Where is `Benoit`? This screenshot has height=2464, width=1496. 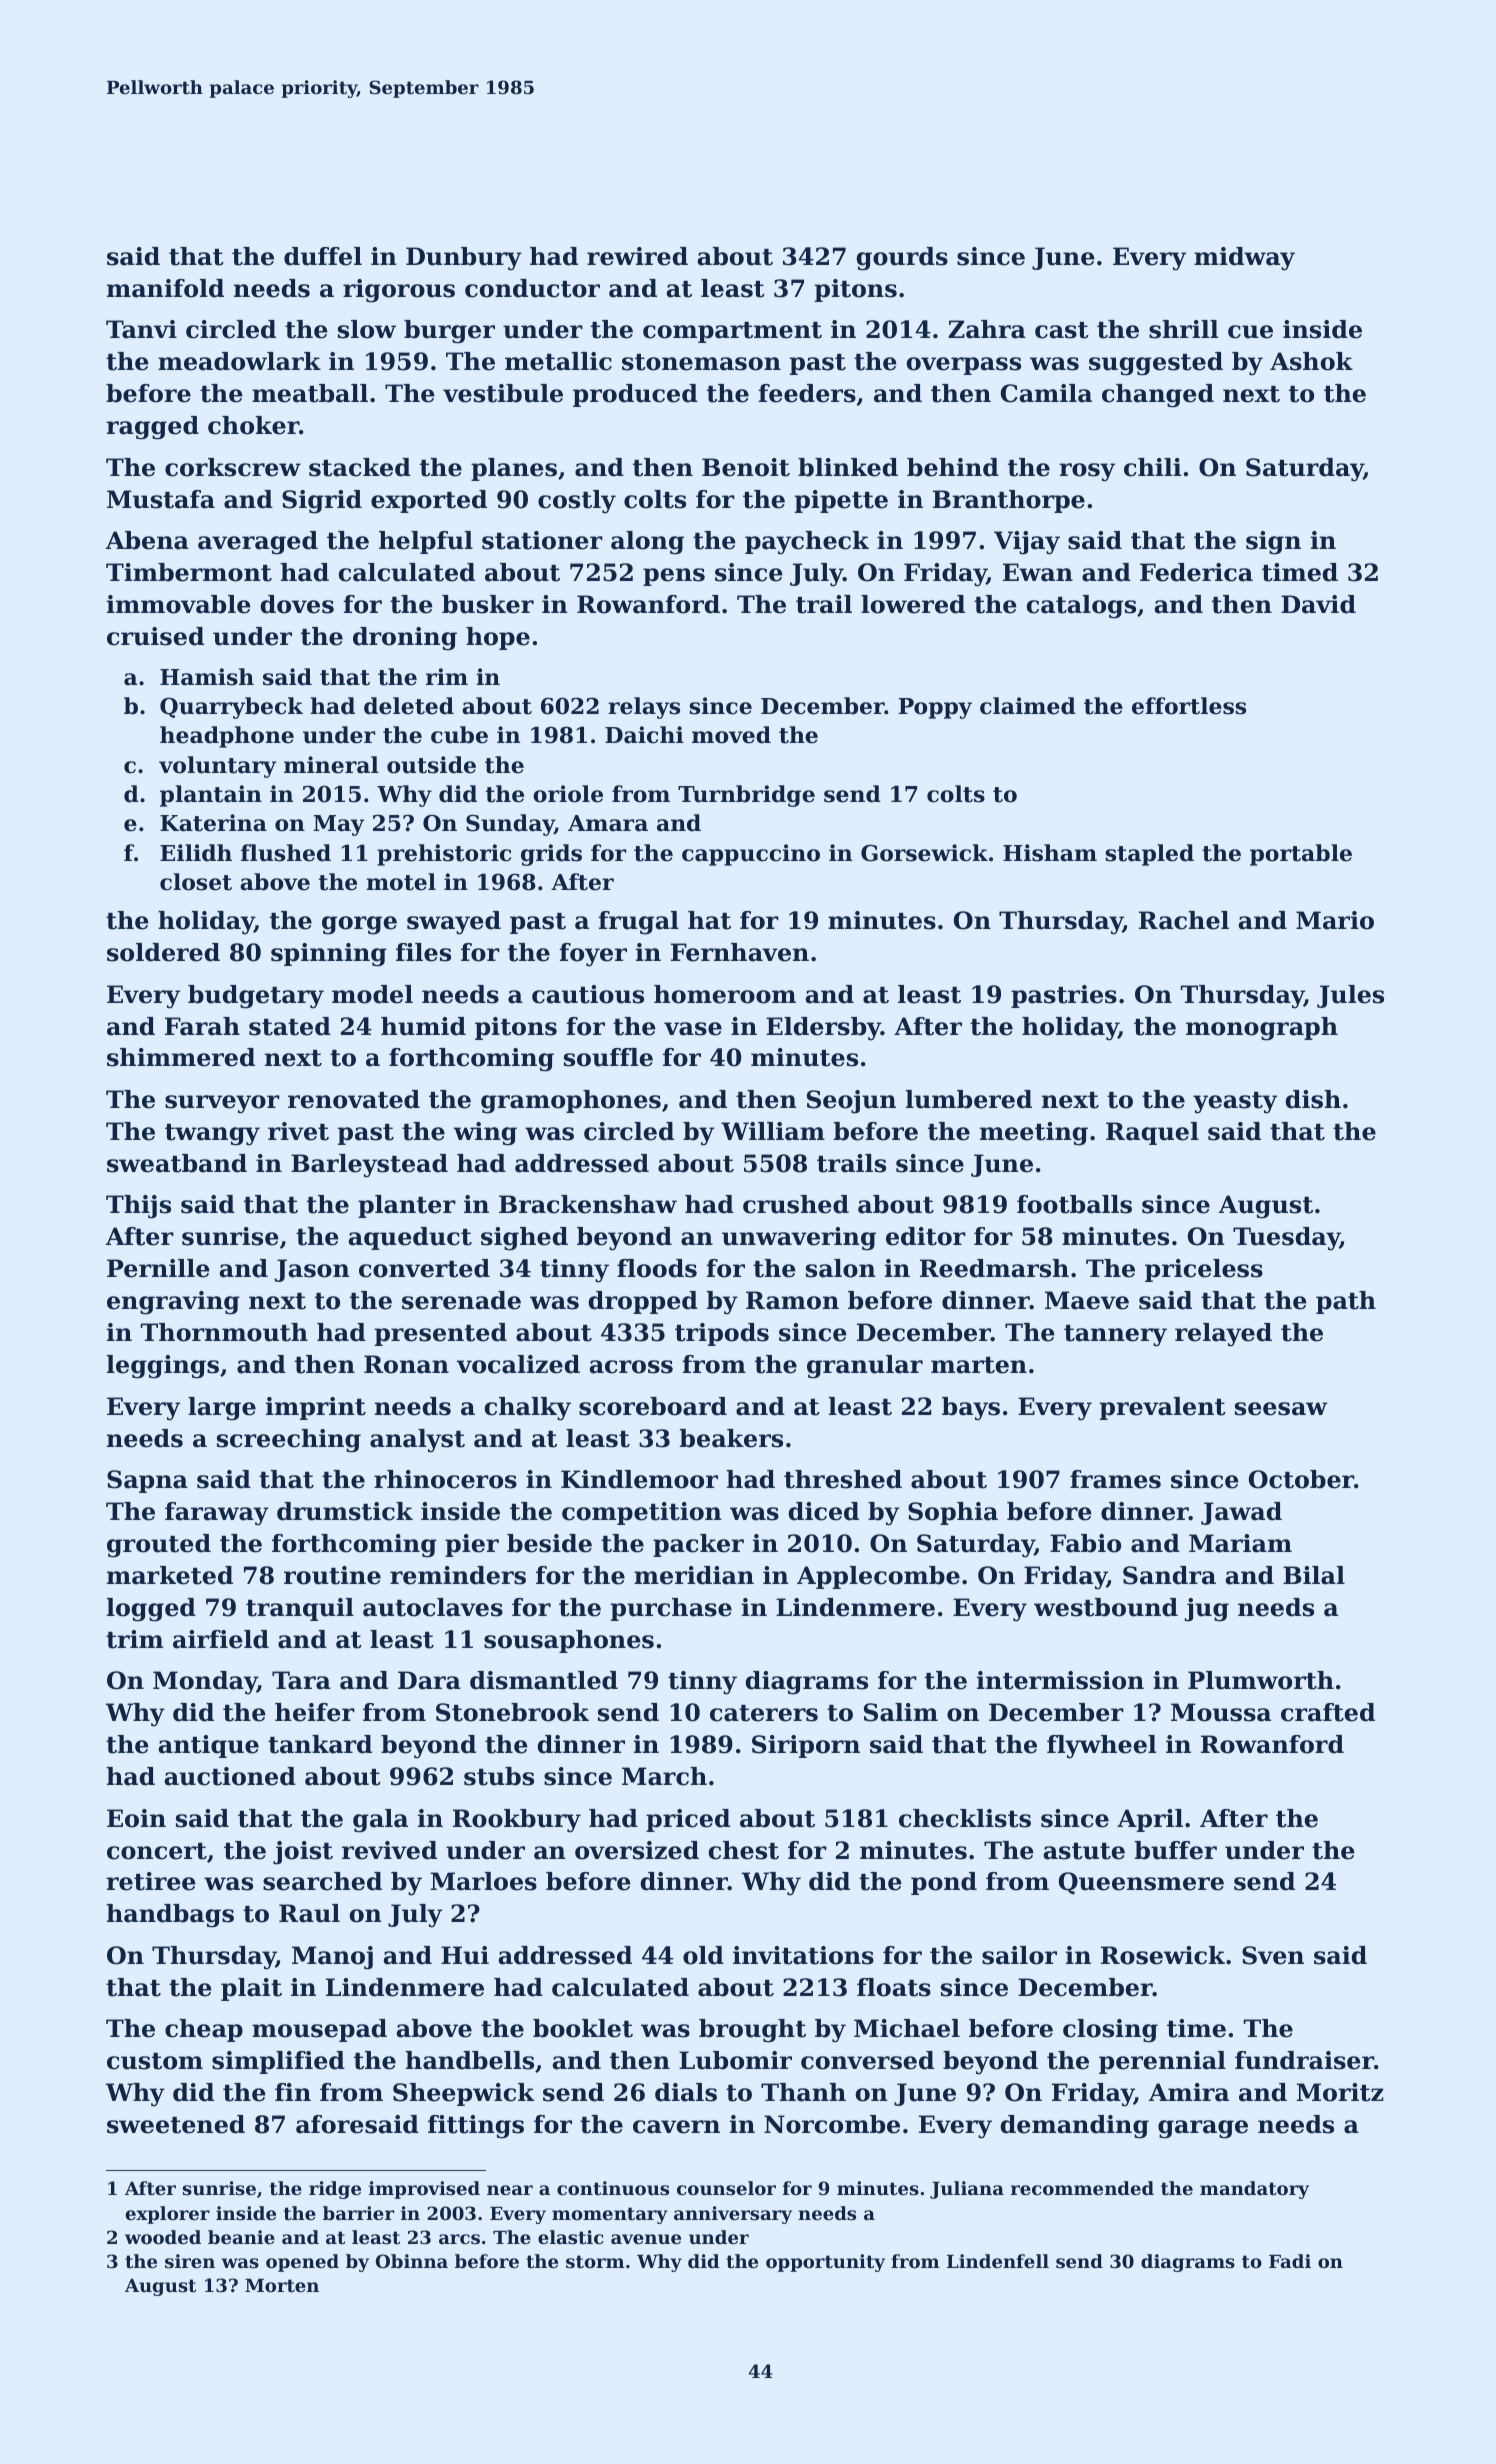
Benoit is located at coordinates (746, 467).
